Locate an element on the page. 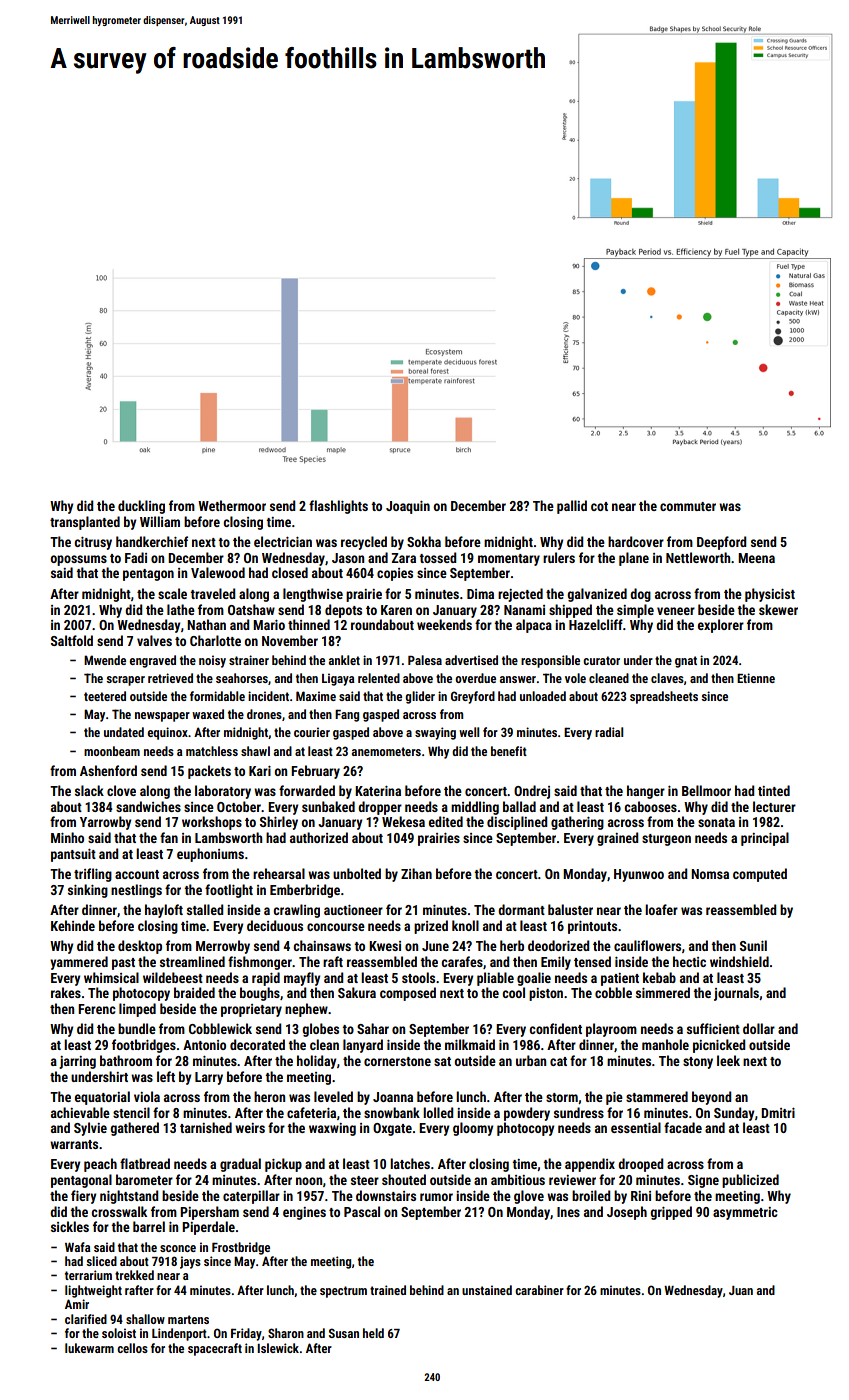  carabiner is located at coordinates (539, 1290).
